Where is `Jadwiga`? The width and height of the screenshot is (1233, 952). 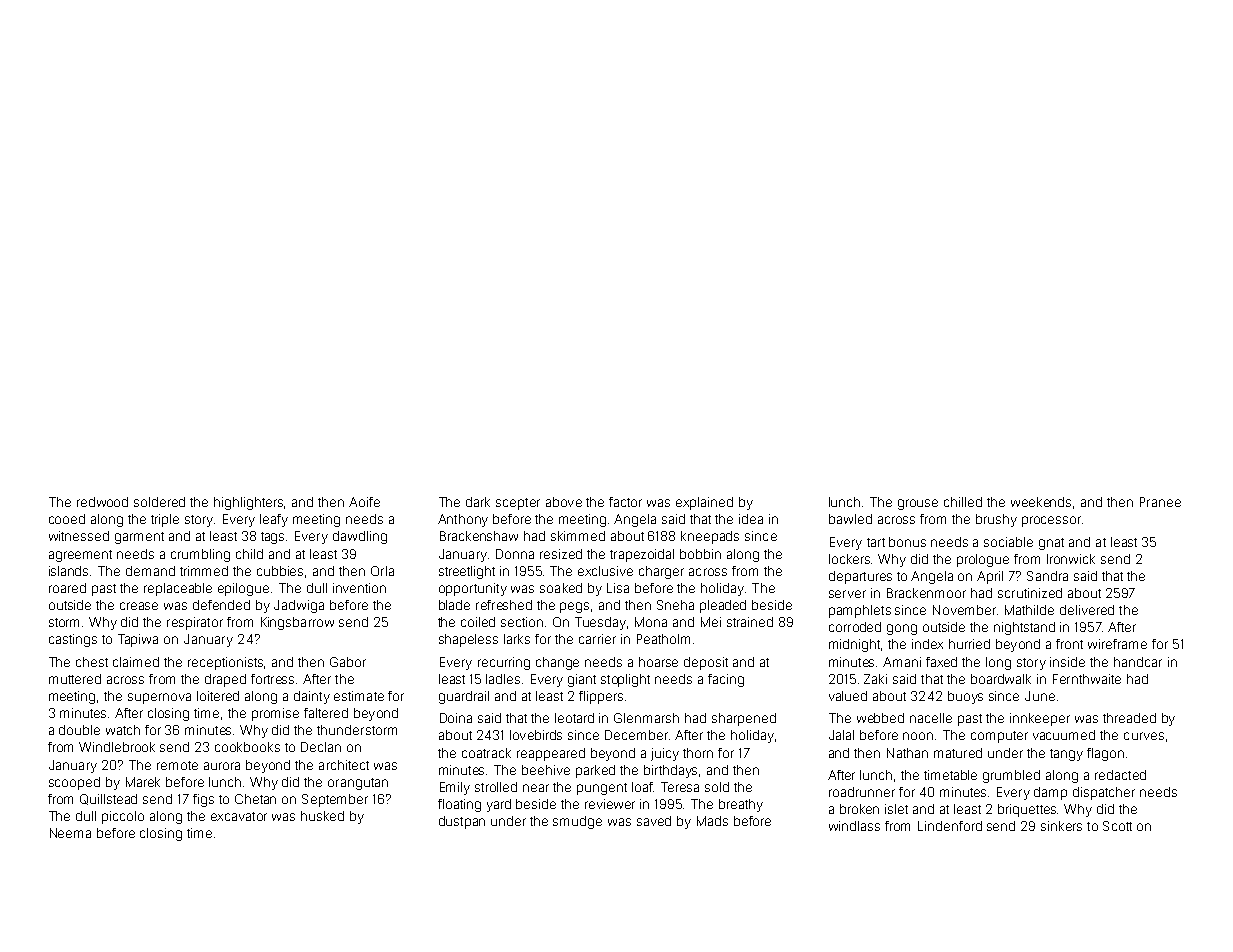
Jadwiga is located at coordinates (299, 606).
